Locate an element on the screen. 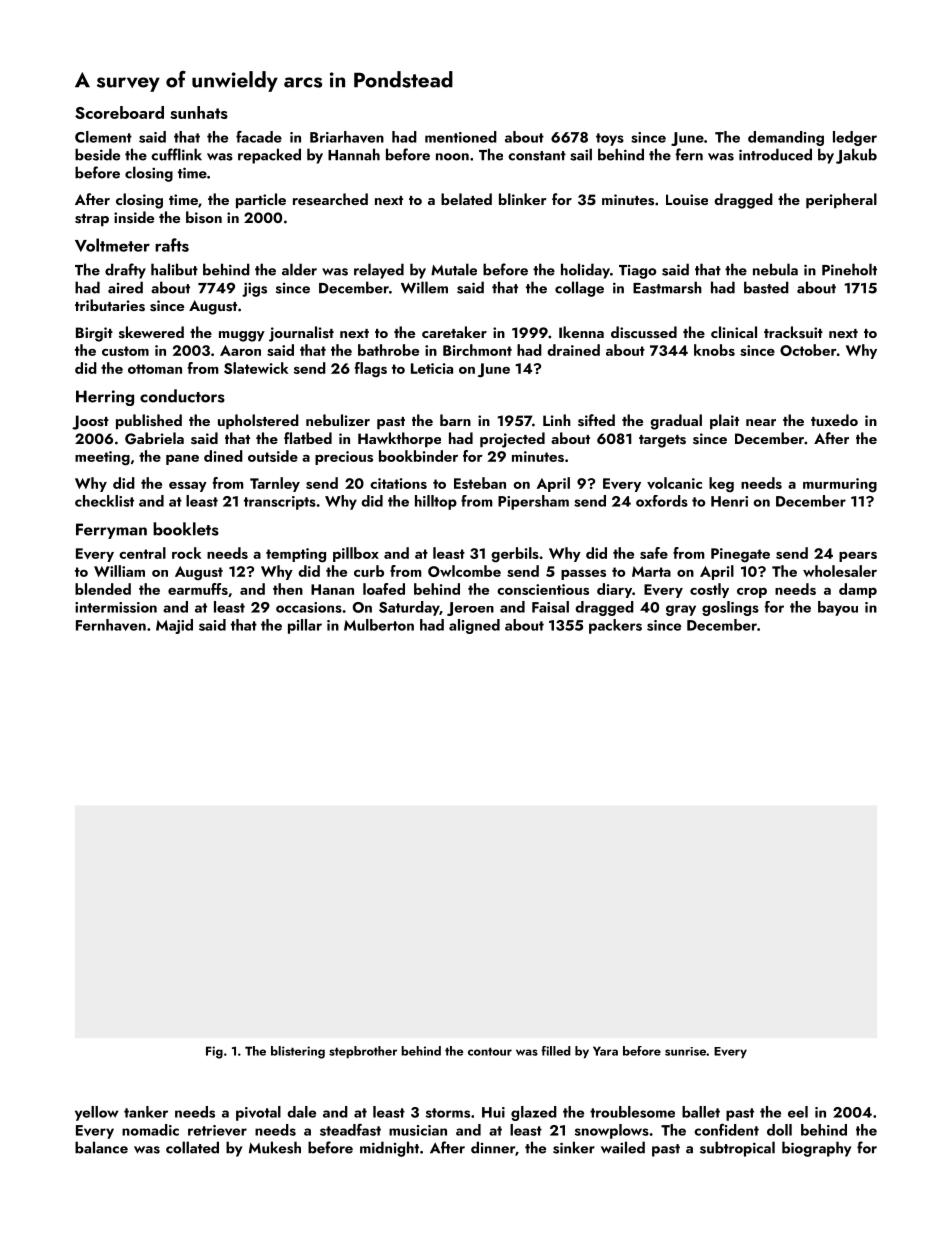  sail is located at coordinates (581, 154).
